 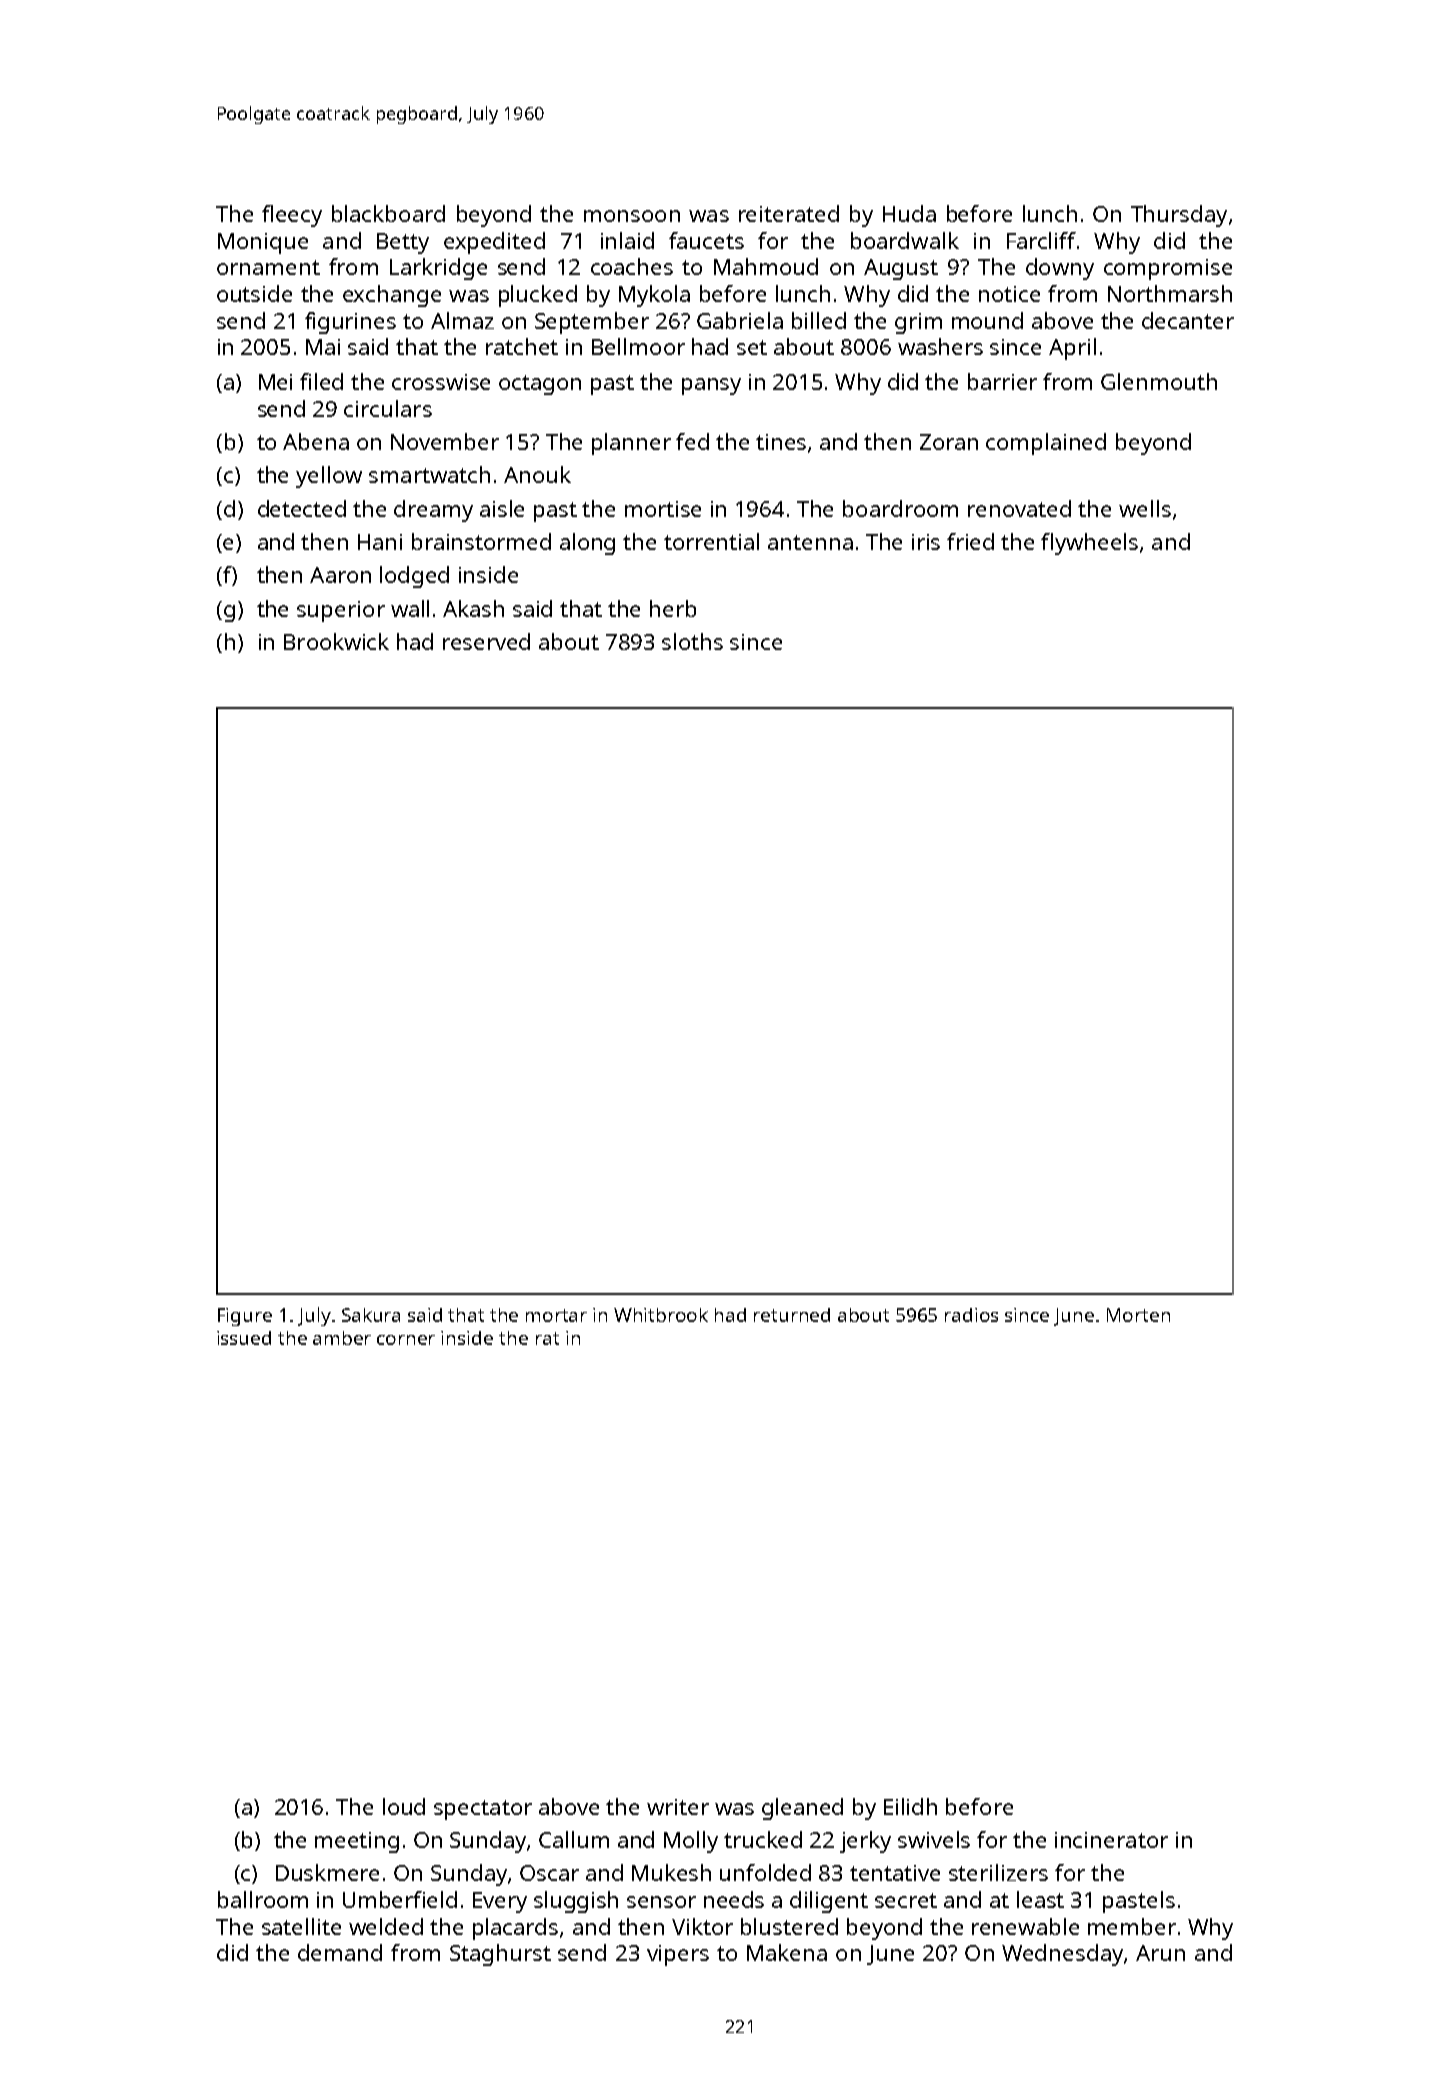 What do you see at coordinates (998, 1872) in the page?
I see `sterilizers` at bounding box center [998, 1872].
